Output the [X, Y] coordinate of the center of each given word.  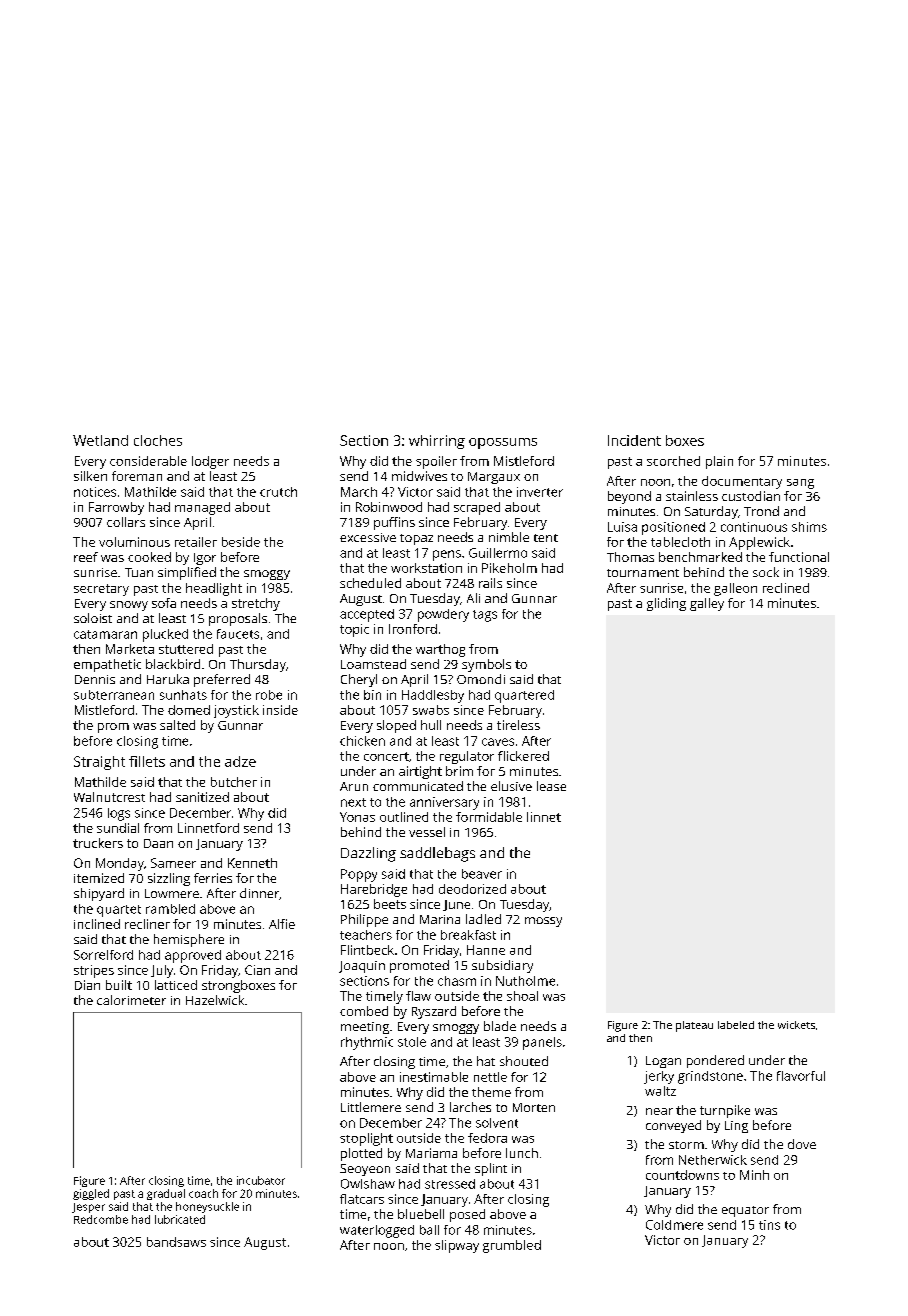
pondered [715, 1061]
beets [390, 904]
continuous [754, 527]
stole [412, 1042]
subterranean [114, 695]
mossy [543, 922]
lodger [210, 462]
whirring [437, 442]
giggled [91, 1194]
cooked [149, 557]
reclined [786, 588]
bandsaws [176, 1242]
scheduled [370, 583]
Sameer [173, 863]
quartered [524, 696]
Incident [634, 440]
